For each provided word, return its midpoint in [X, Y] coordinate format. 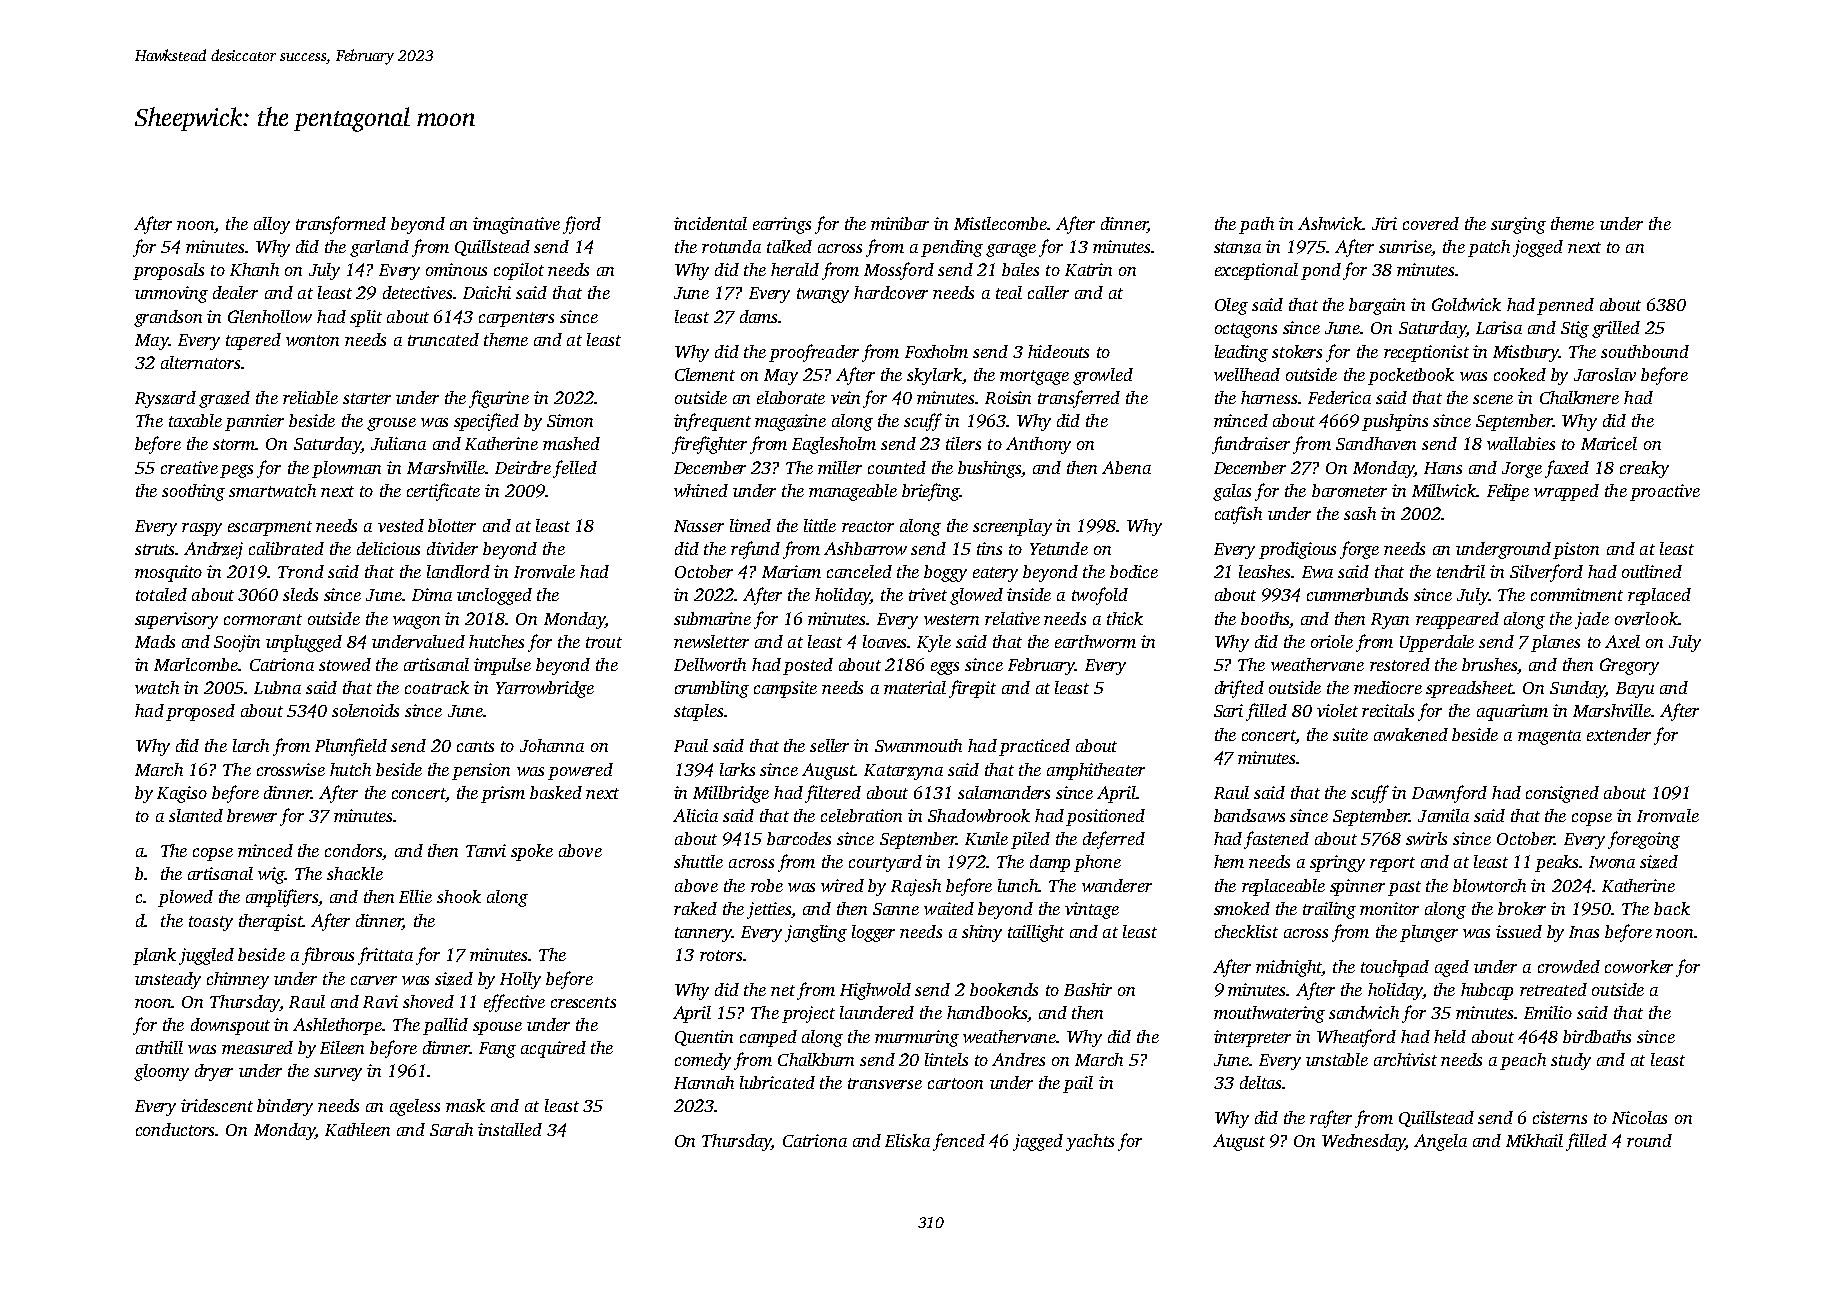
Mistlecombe [1000, 223]
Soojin [237, 643]
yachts [1090, 1142]
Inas [1584, 932]
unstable [1337, 1059]
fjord [582, 225]
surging [1518, 225]
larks [737, 769]
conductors [176, 1129]
